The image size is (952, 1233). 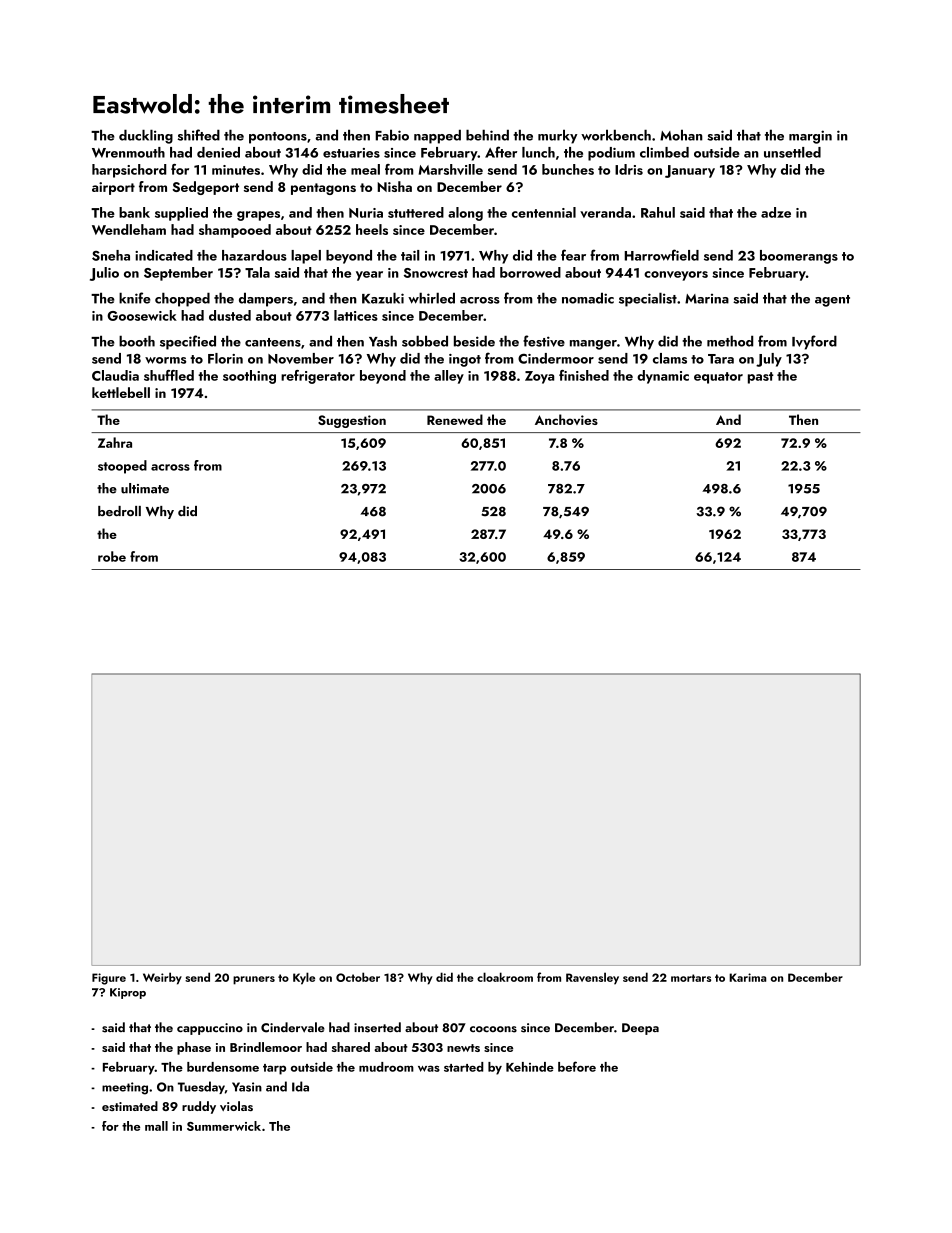 I want to click on duckling, so click(x=146, y=136).
